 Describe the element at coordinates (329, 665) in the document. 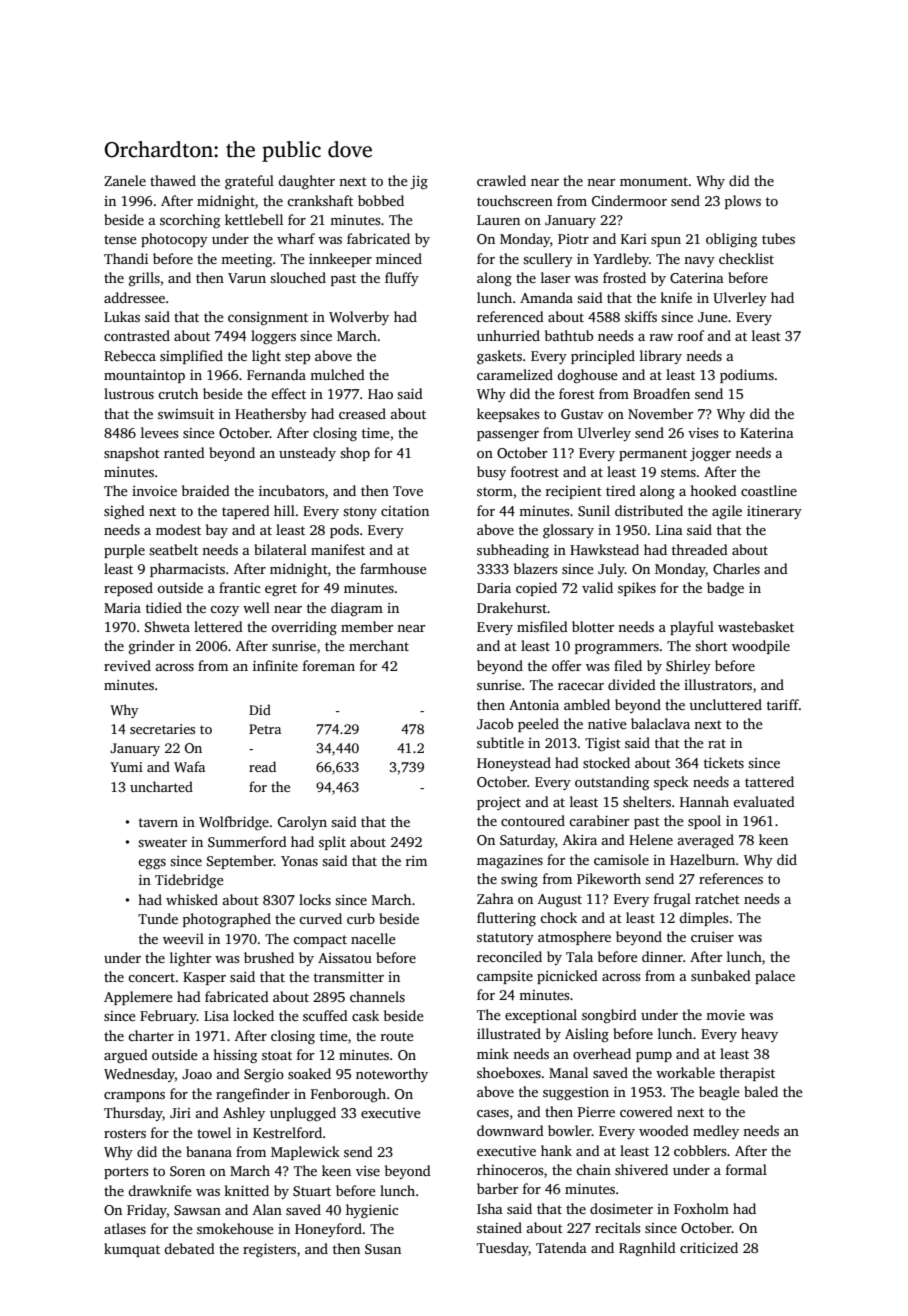

I see `foreman` at that location.
